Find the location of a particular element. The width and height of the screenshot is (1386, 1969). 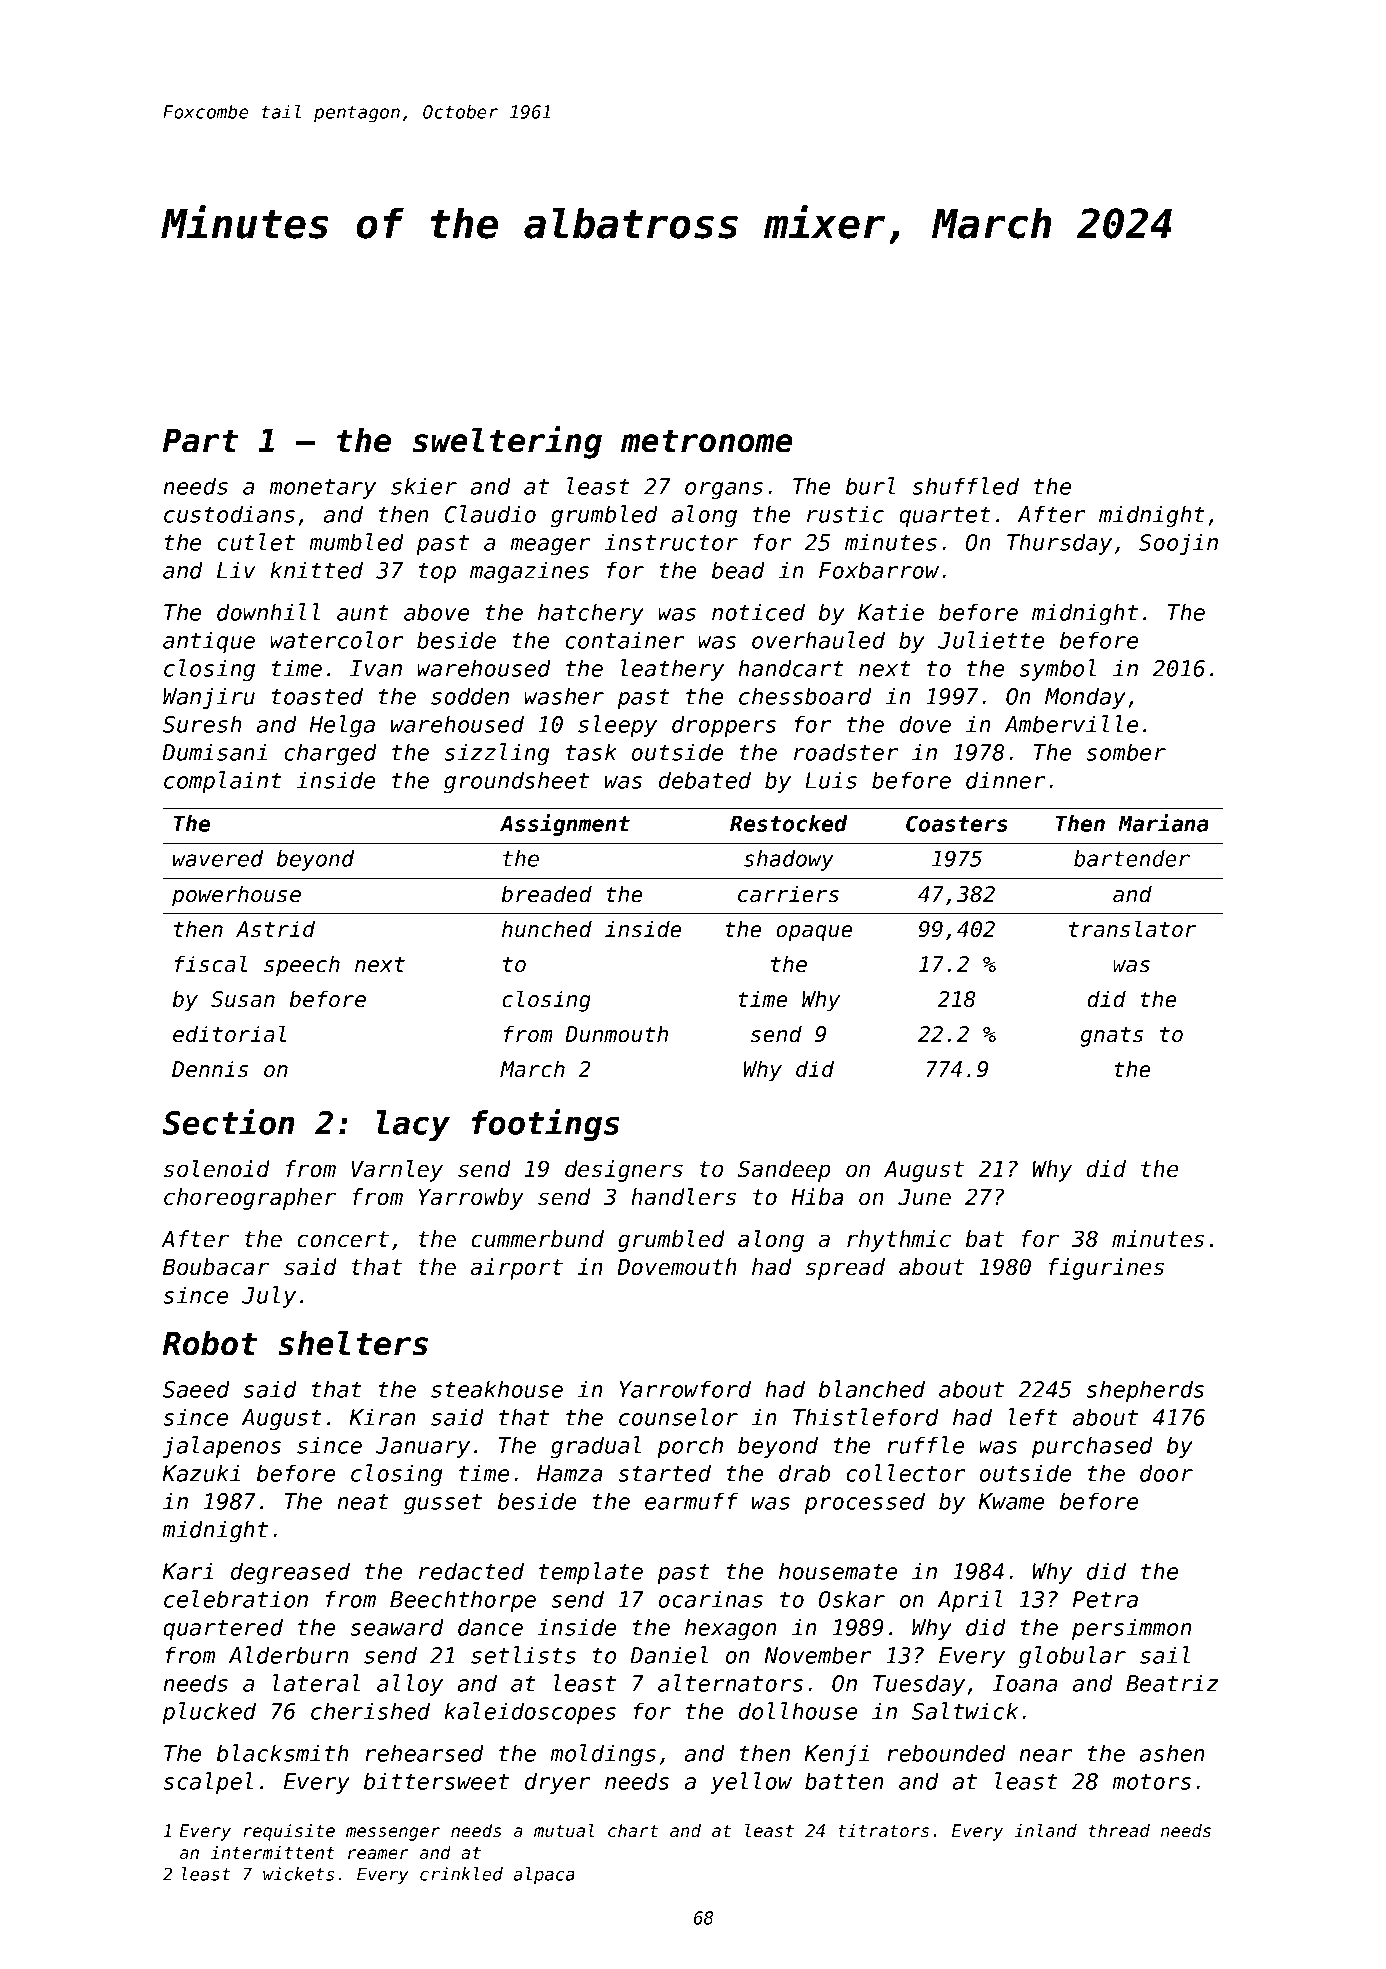

Mariana is located at coordinates (1163, 823).
